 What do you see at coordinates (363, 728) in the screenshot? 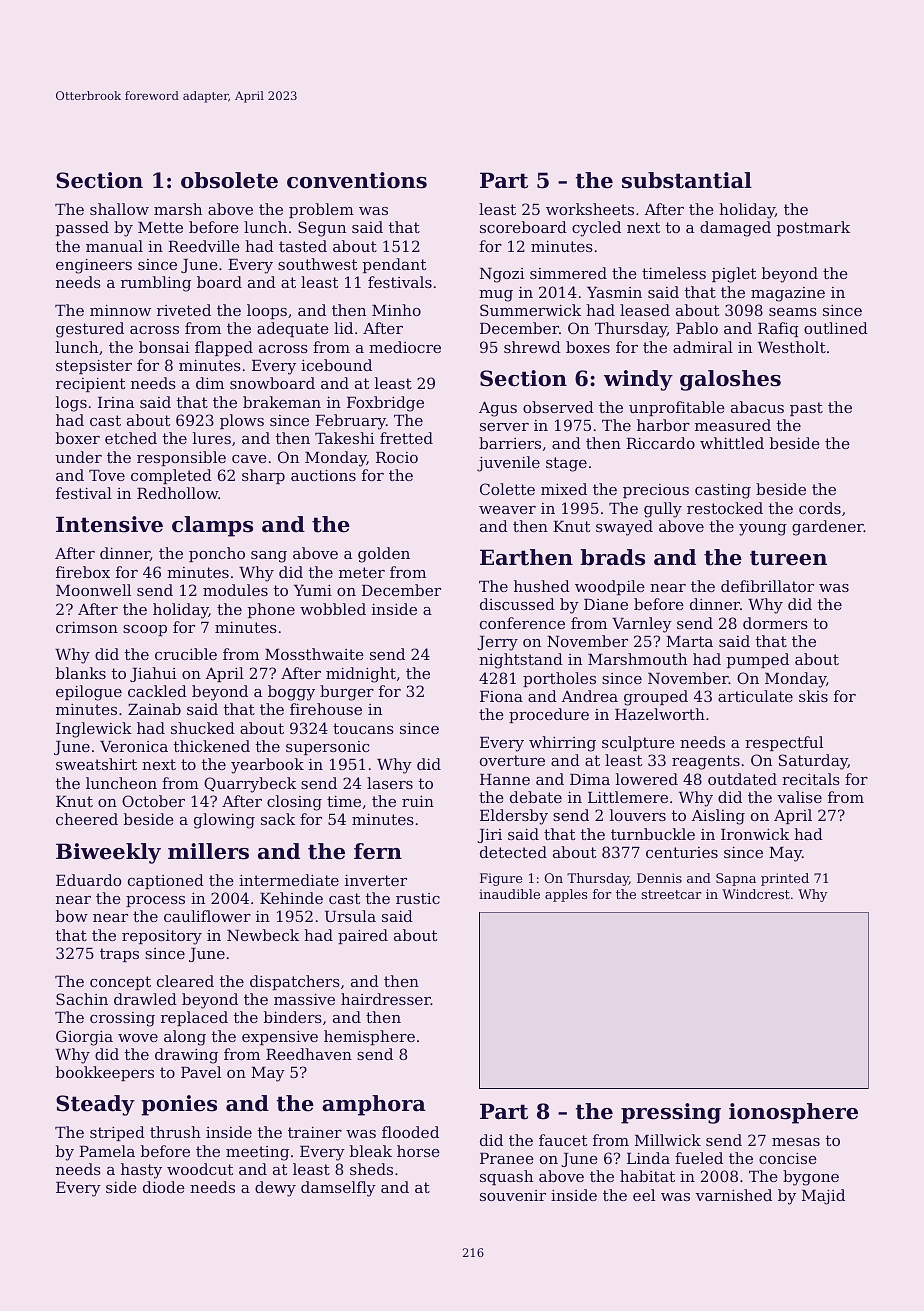
I see `toucans` at bounding box center [363, 728].
